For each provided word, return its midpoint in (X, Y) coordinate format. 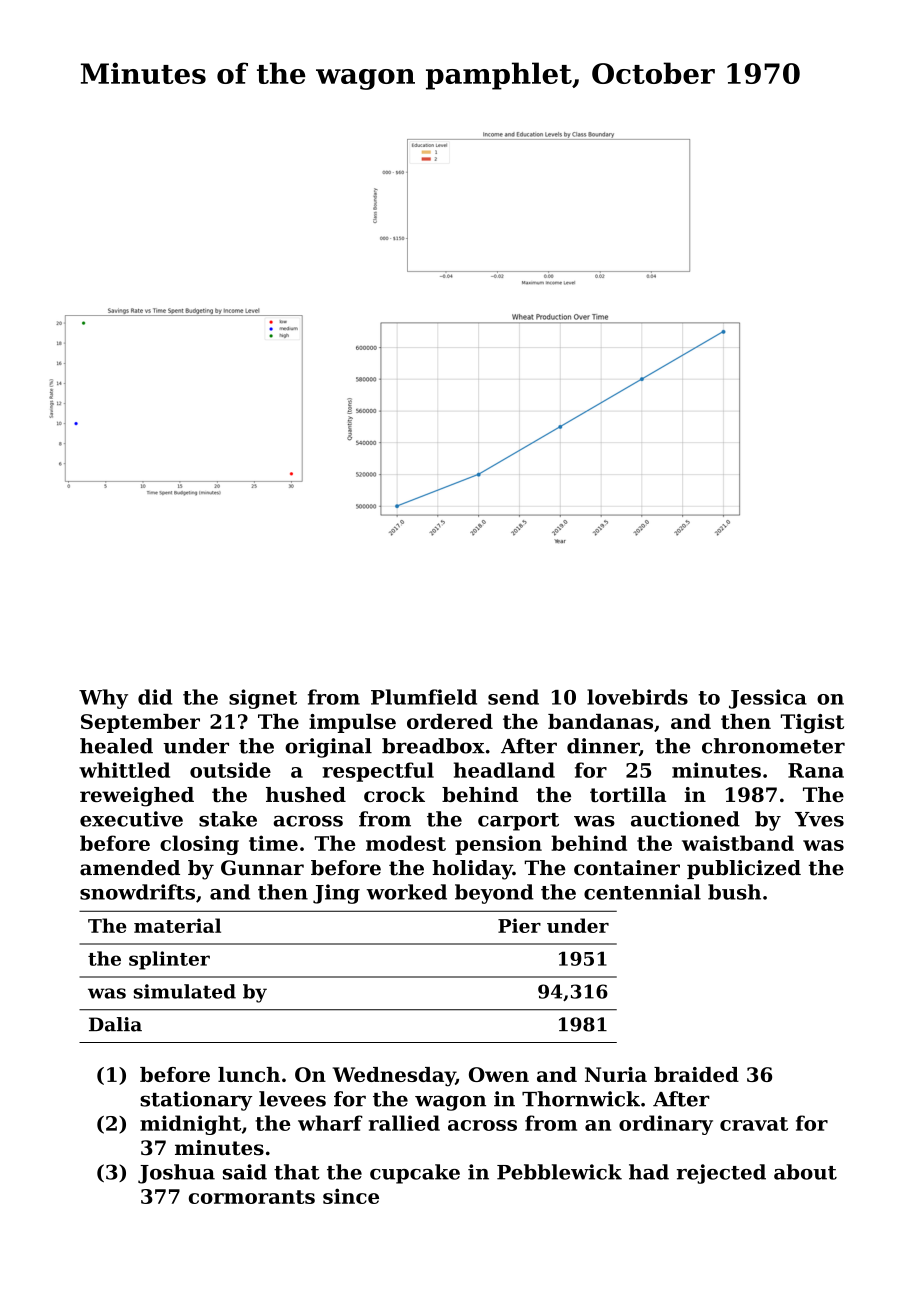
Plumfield (424, 697)
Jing (336, 894)
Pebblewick (559, 1172)
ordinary (666, 1125)
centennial (642, 892)
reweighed (137, 797)
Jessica (768, 699)
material (177, 925)
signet (263, 699)
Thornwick (581, 1099)
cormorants (252, 1197)
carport (518, 822)
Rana (816, 770)
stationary (196, 1101)
